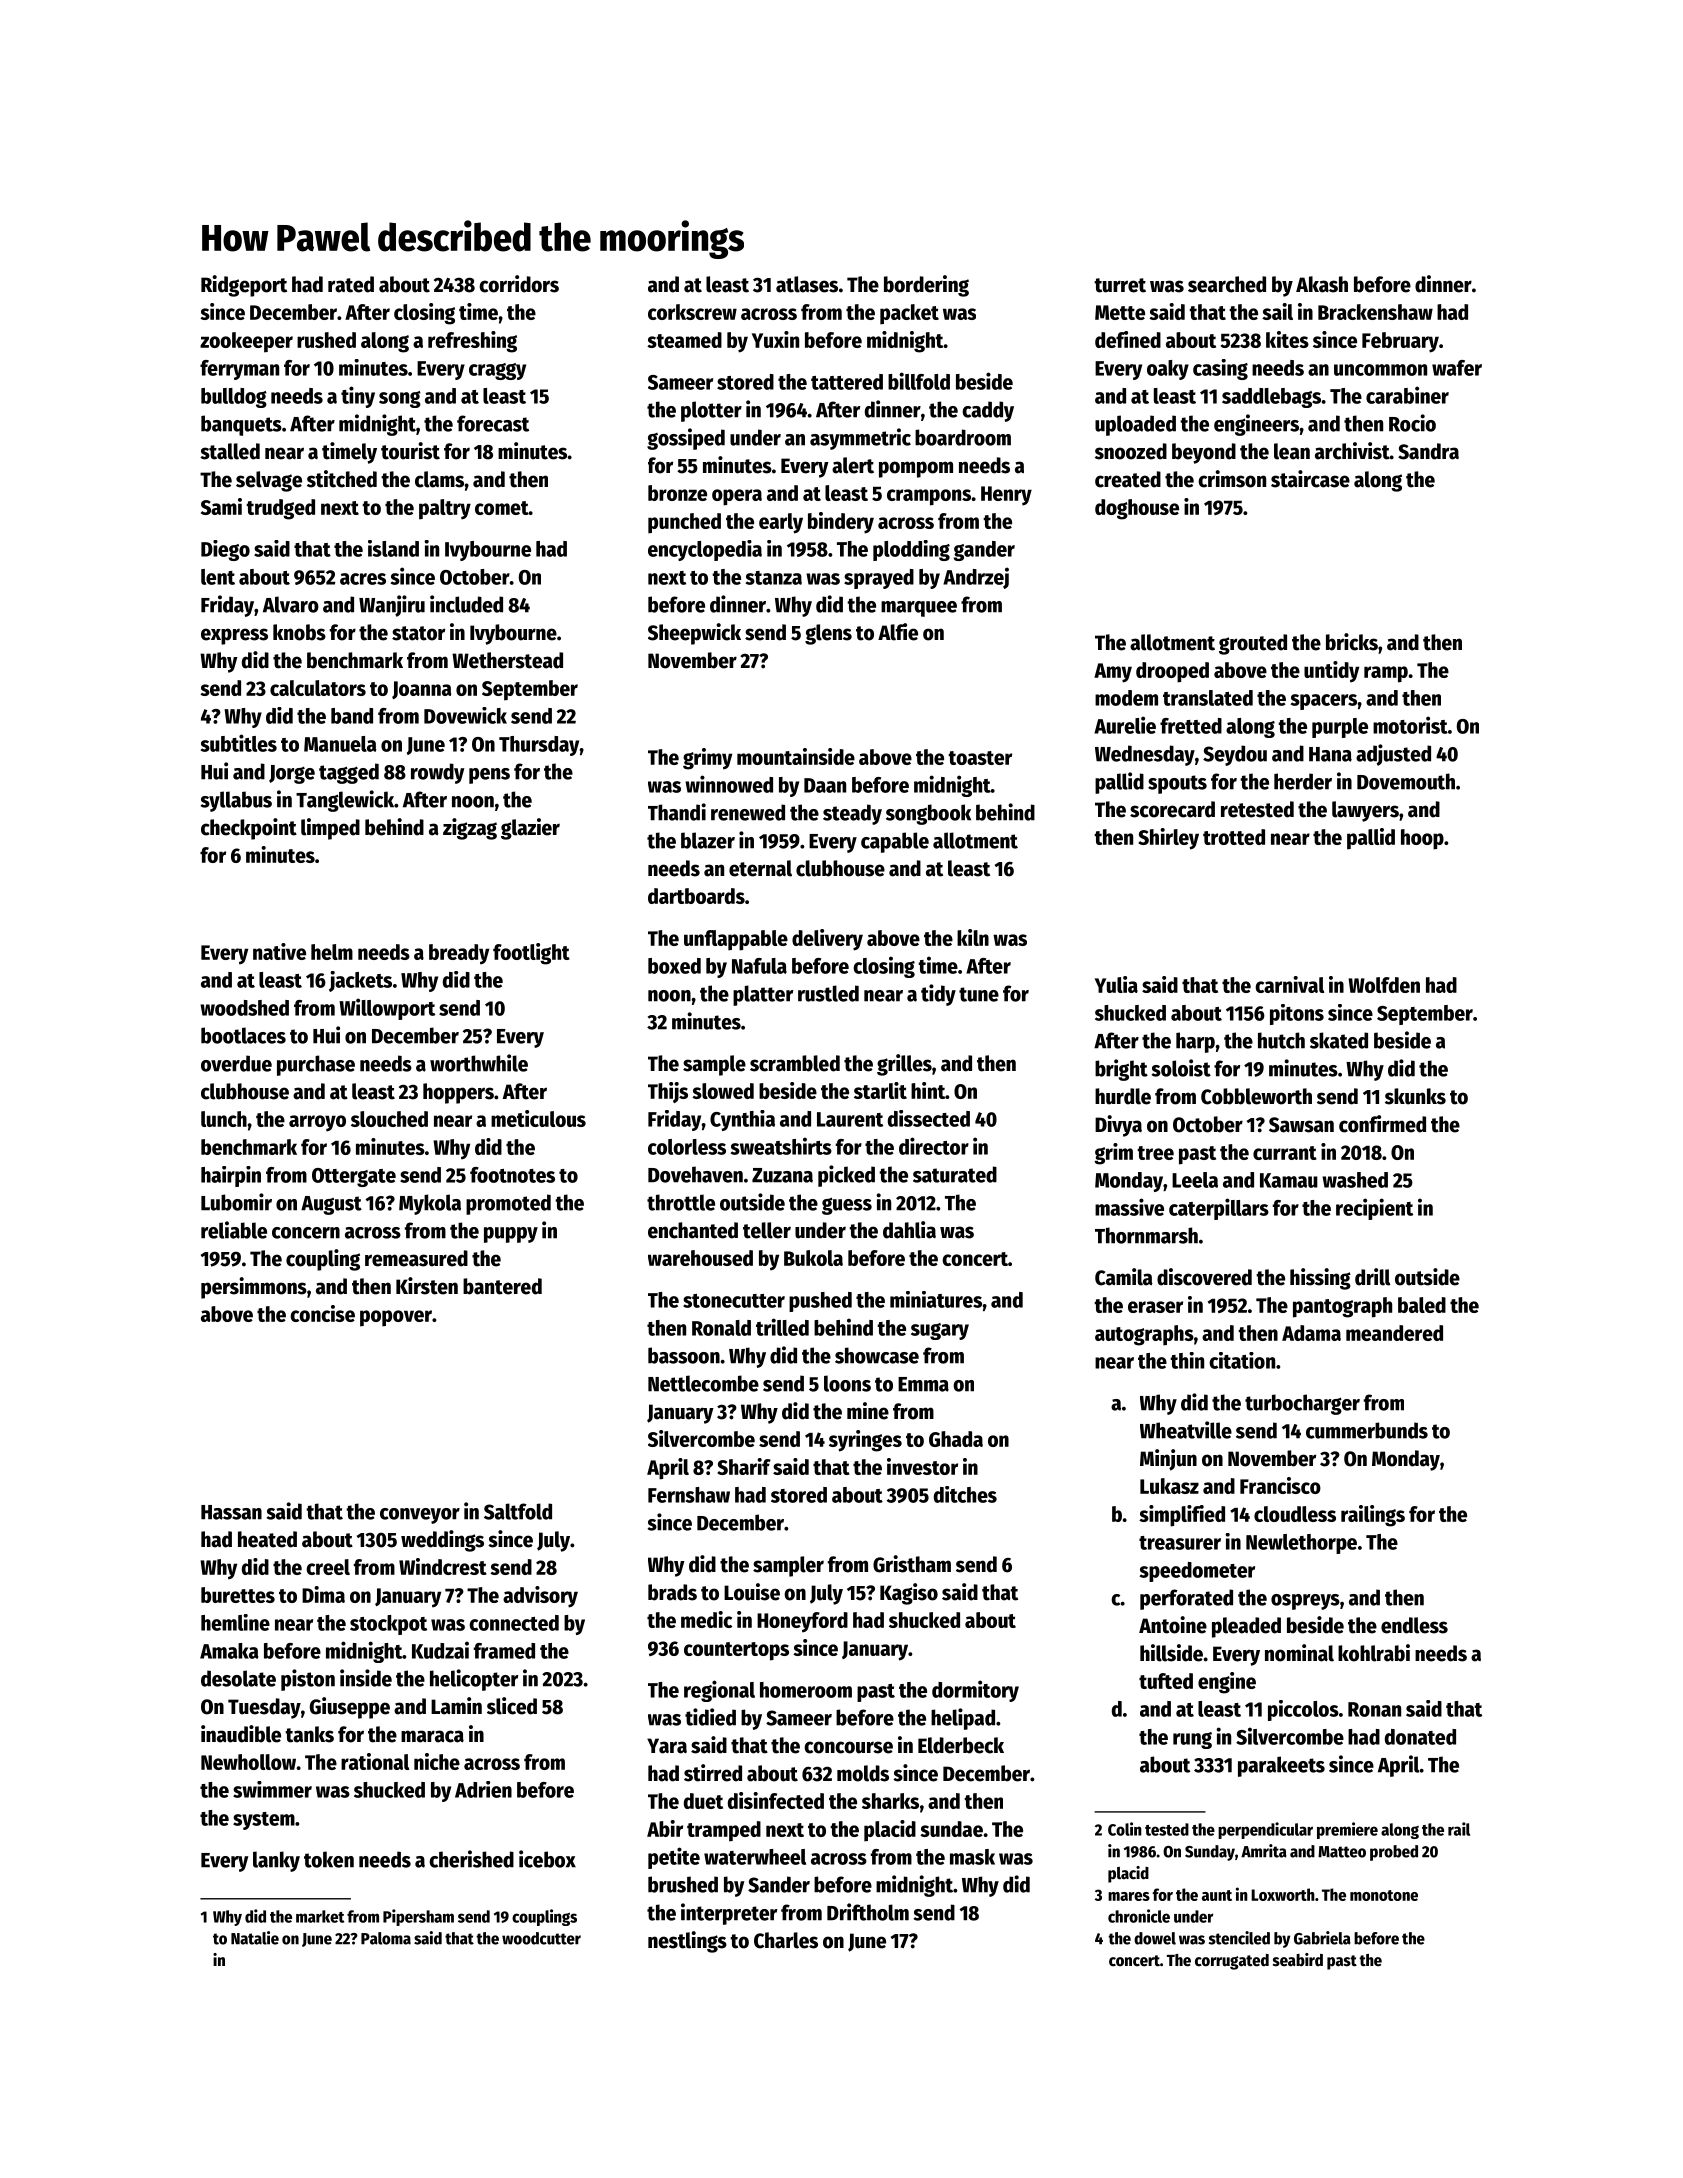  Describe the element at coordinates (1129, 1207) in the screenshot. I see `massive` at that location.
